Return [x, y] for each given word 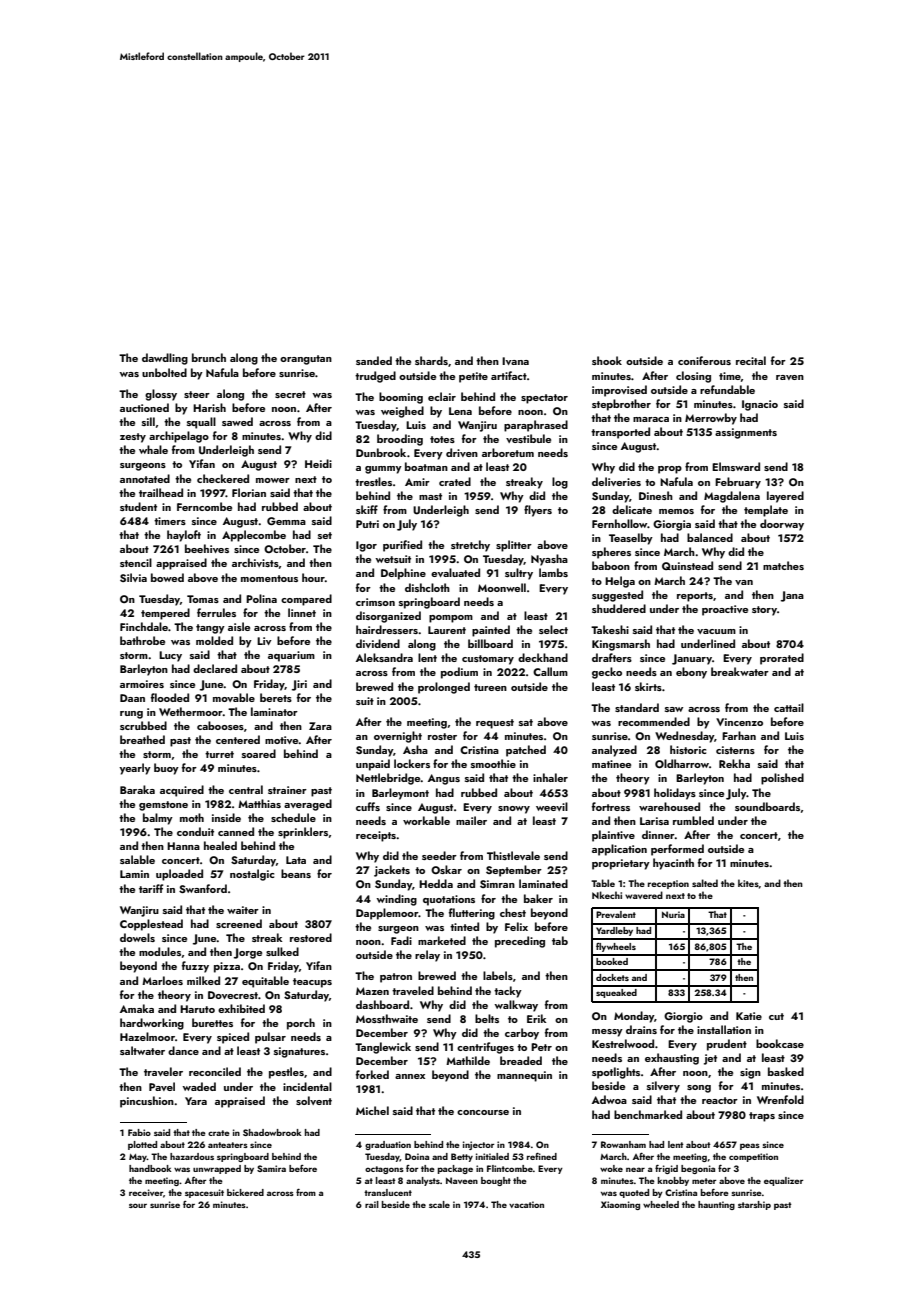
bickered [245, 1192]
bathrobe [142, 640]
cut [776, 1016]
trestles [373, 481]
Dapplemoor [387, 914]
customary [488, 660]
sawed [237, 421]
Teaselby [631, 539]
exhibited [241, 1008]
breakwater [740, 671]
